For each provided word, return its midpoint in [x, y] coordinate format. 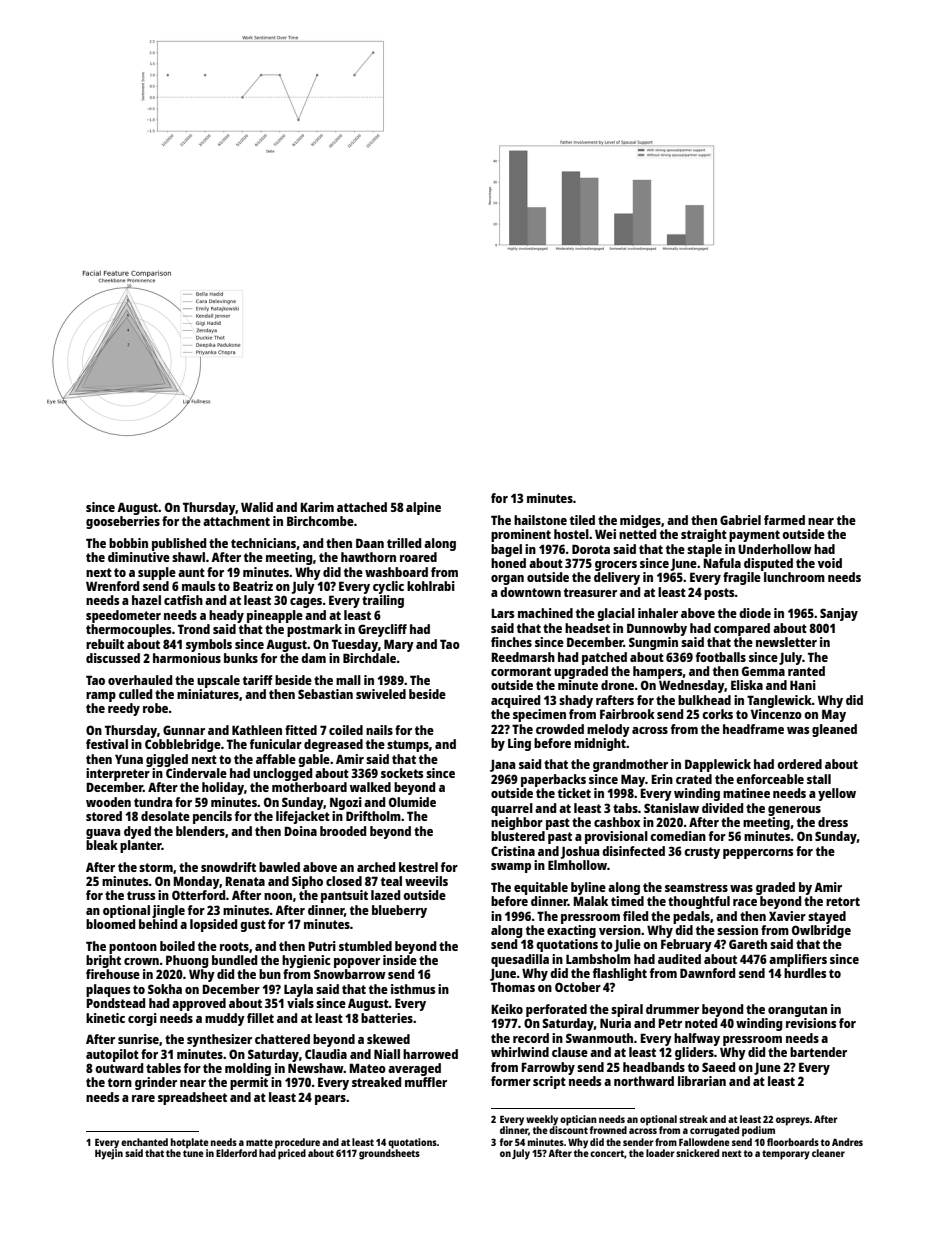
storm [156, 867]
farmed [784, 520]
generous [794, 811]
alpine [423, 508]
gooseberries [123, 522]
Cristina [513, 851]
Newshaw [316, 1068]
